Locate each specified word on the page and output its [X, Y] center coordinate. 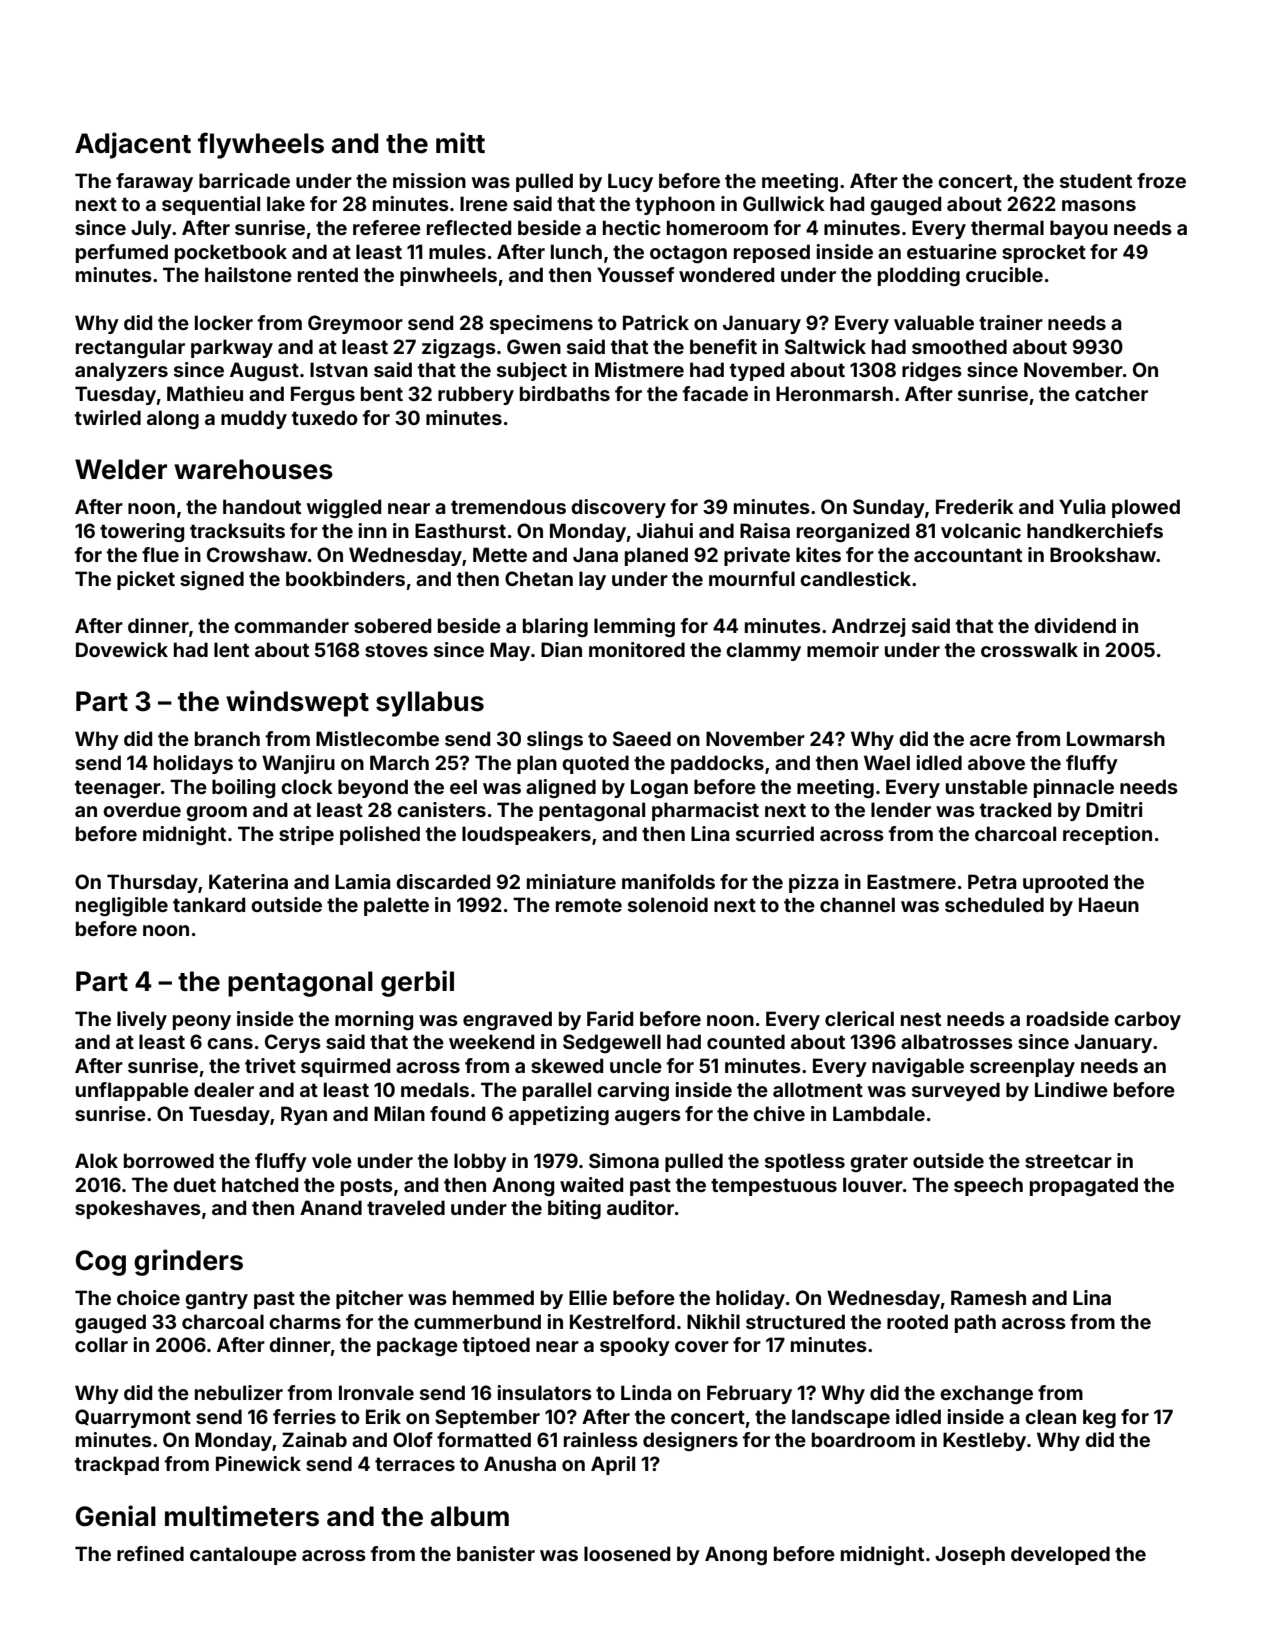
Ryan [304, 1115]
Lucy [630, 182]
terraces [415, 1464]
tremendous [508, 506]
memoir [843, 649]
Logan [659, 788]
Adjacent [133, 145]
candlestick [855, 578]
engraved [507, 1020]
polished [380, 835]
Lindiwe [1071, 1089]
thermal [1007, 227]
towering [142, 532]
